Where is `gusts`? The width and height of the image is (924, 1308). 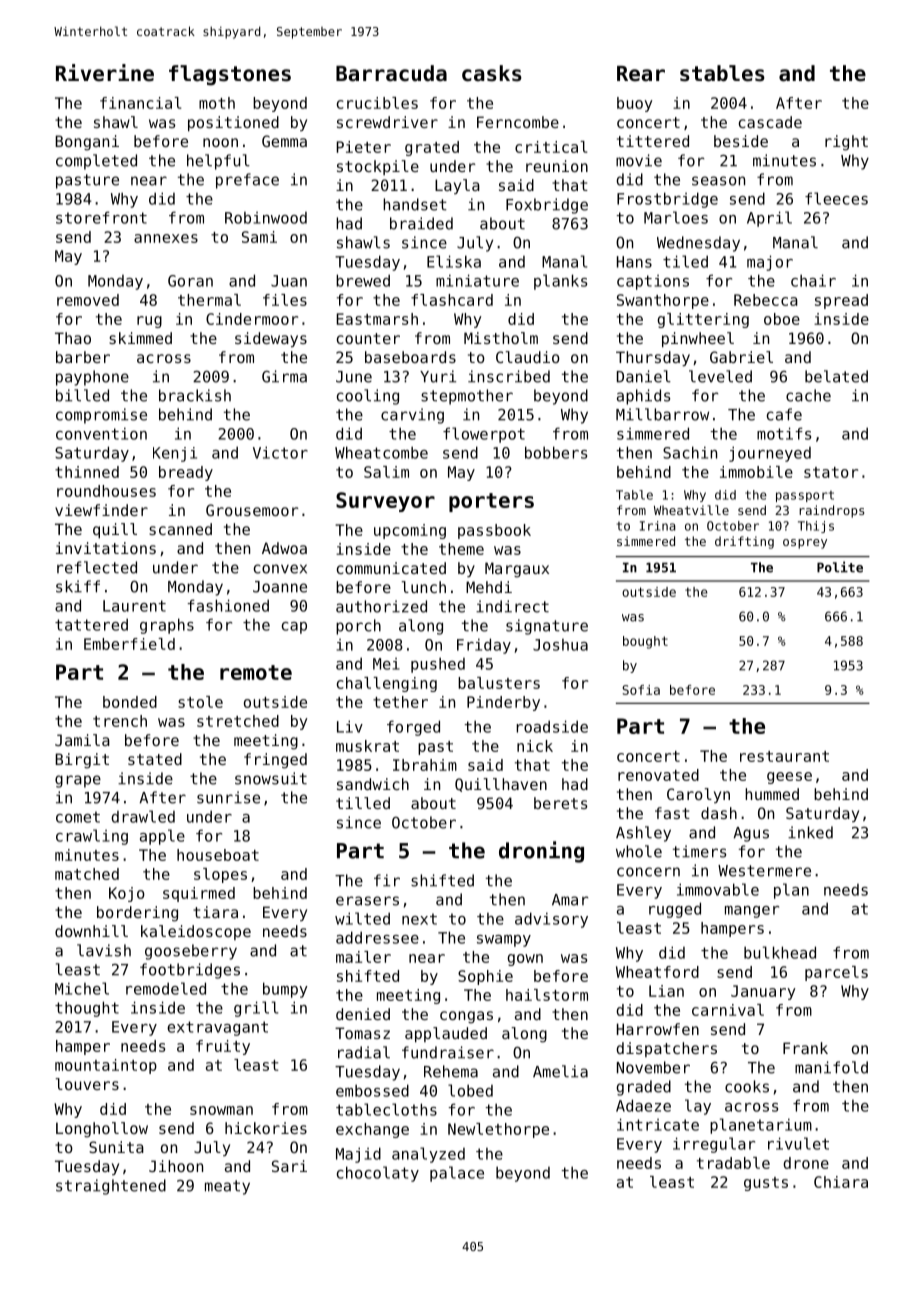
gusts is located at coordinates (766, 1184).
